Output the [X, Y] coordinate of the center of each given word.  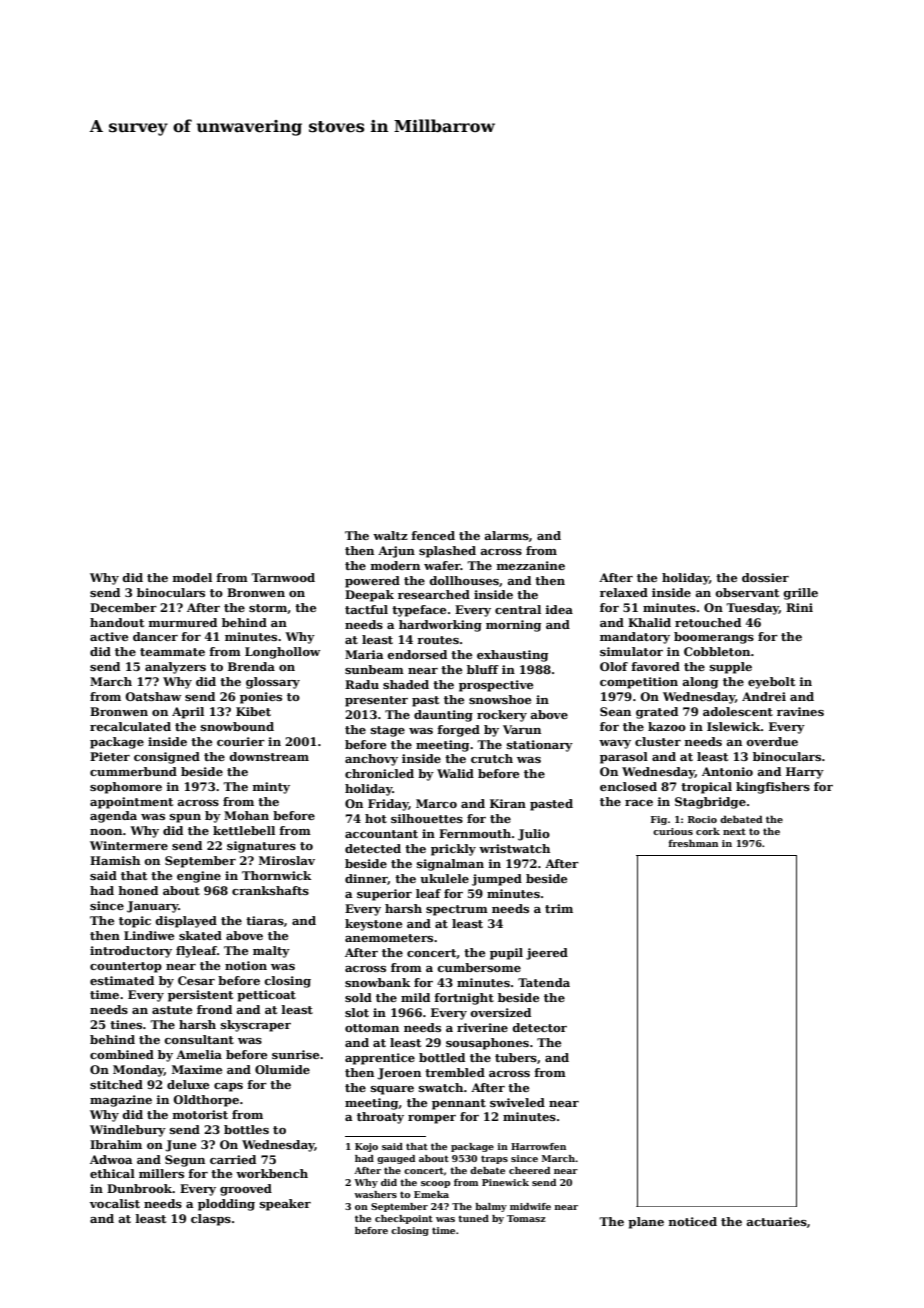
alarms [506, 535]
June [180, 1146]
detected [373, 848]
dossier [765, 577]
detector [540, 1027]
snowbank [377, 982]
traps [494, 1159]
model [192, 577]
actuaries [776, 1221]
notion [246, 965]
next [734, 831]
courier [241, 741]
